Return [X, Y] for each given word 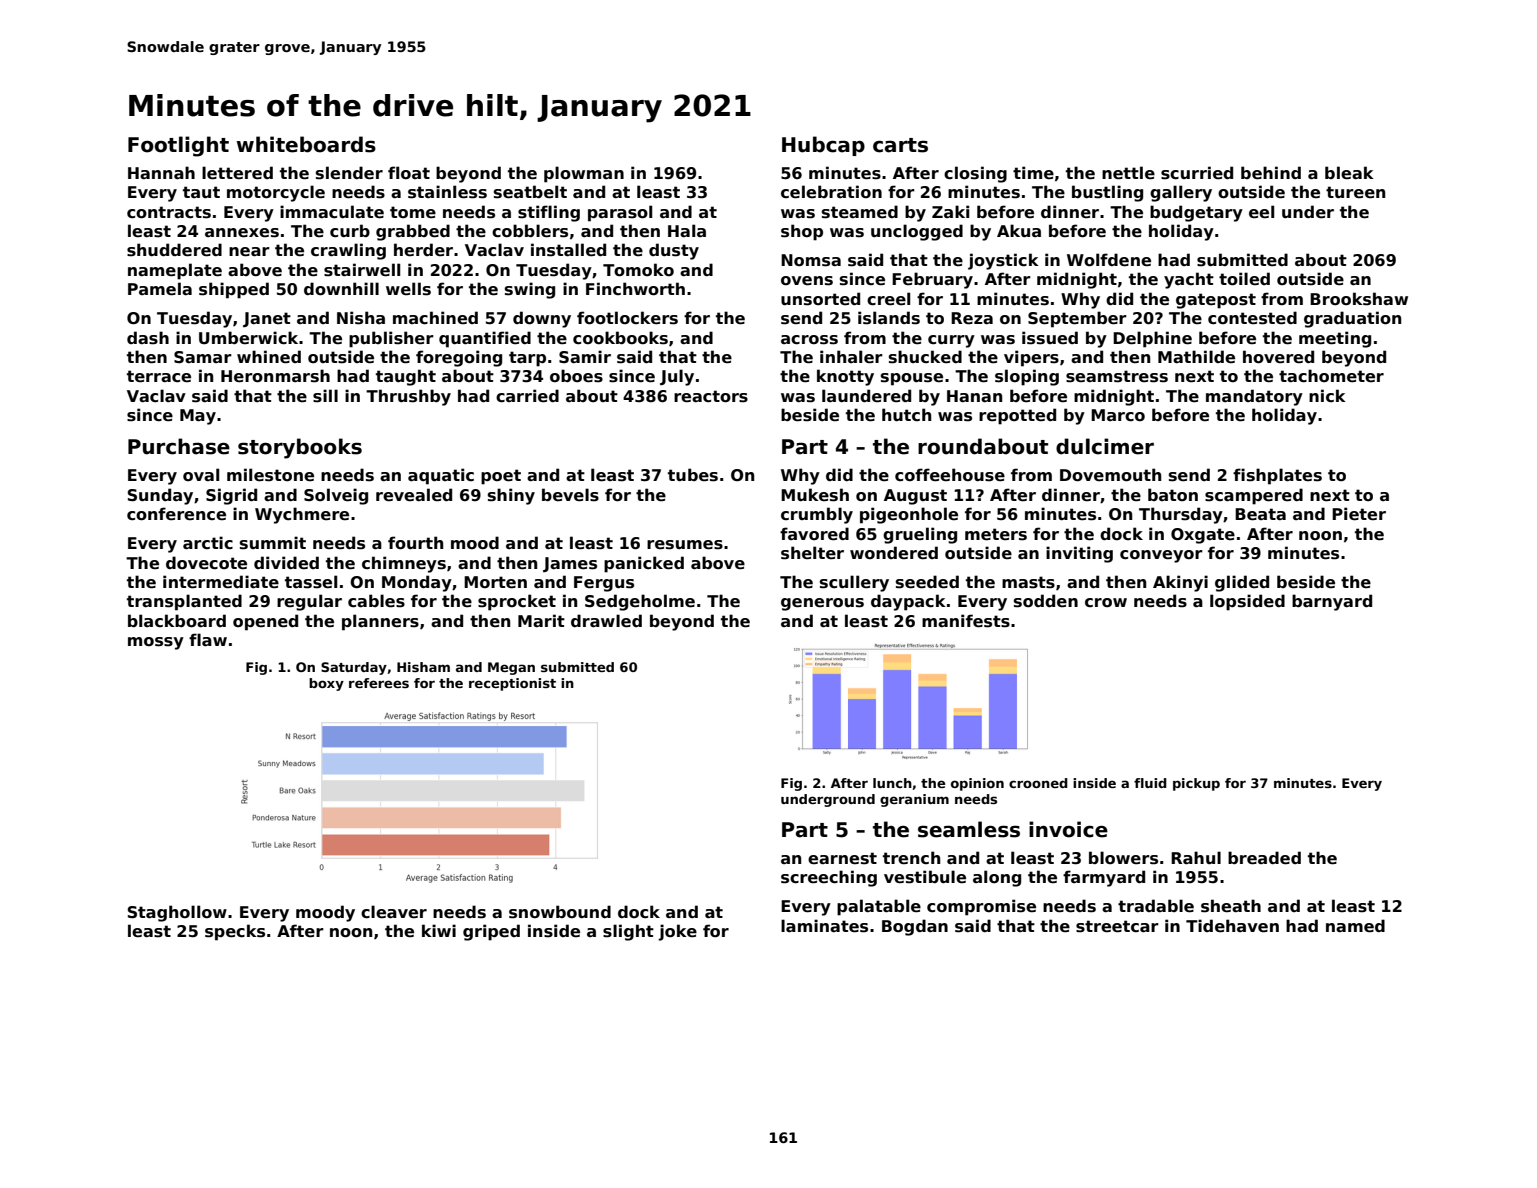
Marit [541, 620]
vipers [1031, 358]
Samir [585, 357]
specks [235, 932]
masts [1028, 582]
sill [325, 396]
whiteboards [306, 144]
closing [975, 174]
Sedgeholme [640, 602]
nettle [1128, 173]
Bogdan [915, 927]
